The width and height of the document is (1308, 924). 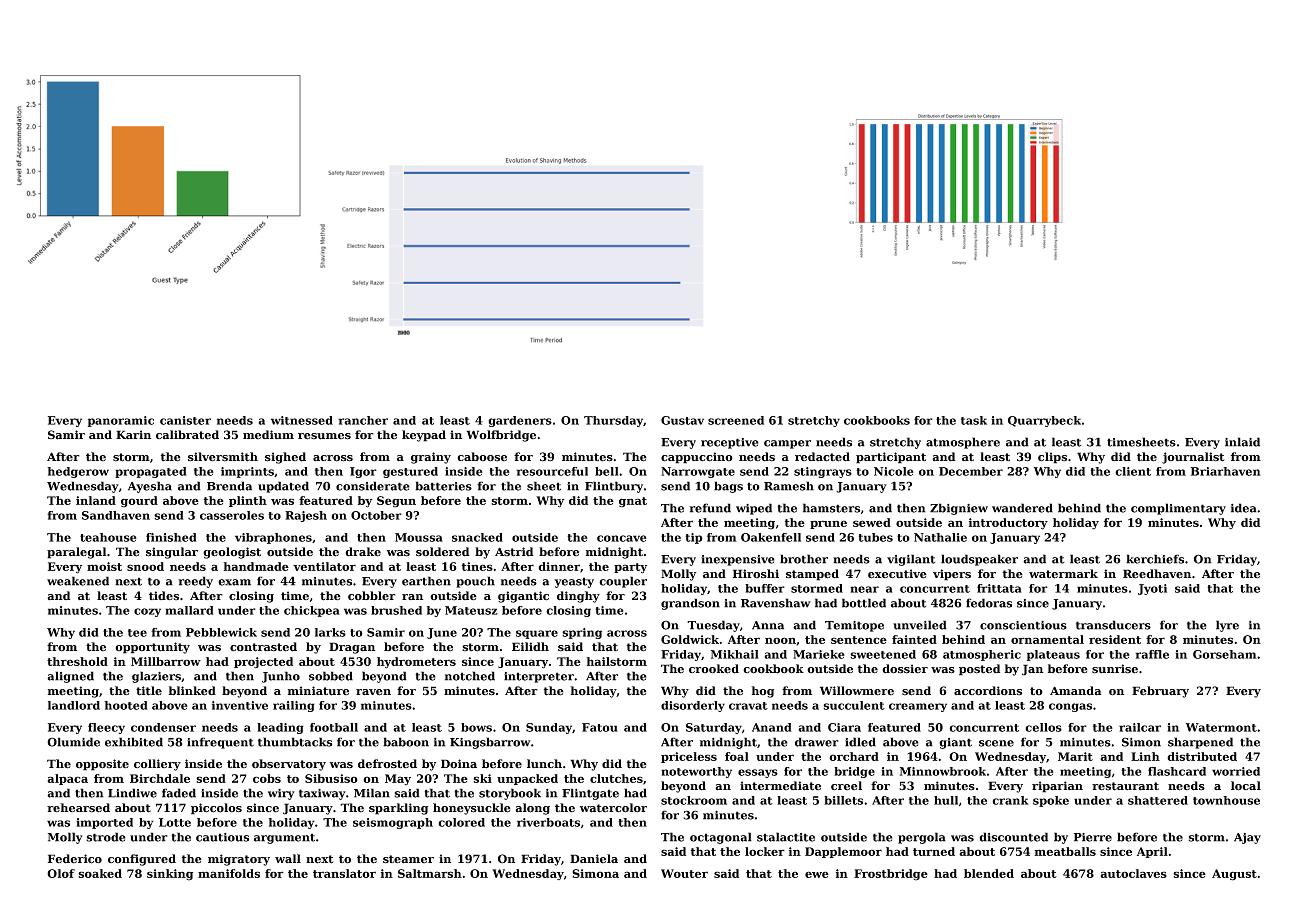 What do you see at coordinates (952, 575) in the document?
I see `vipers` at bounding box center [952, 575].
